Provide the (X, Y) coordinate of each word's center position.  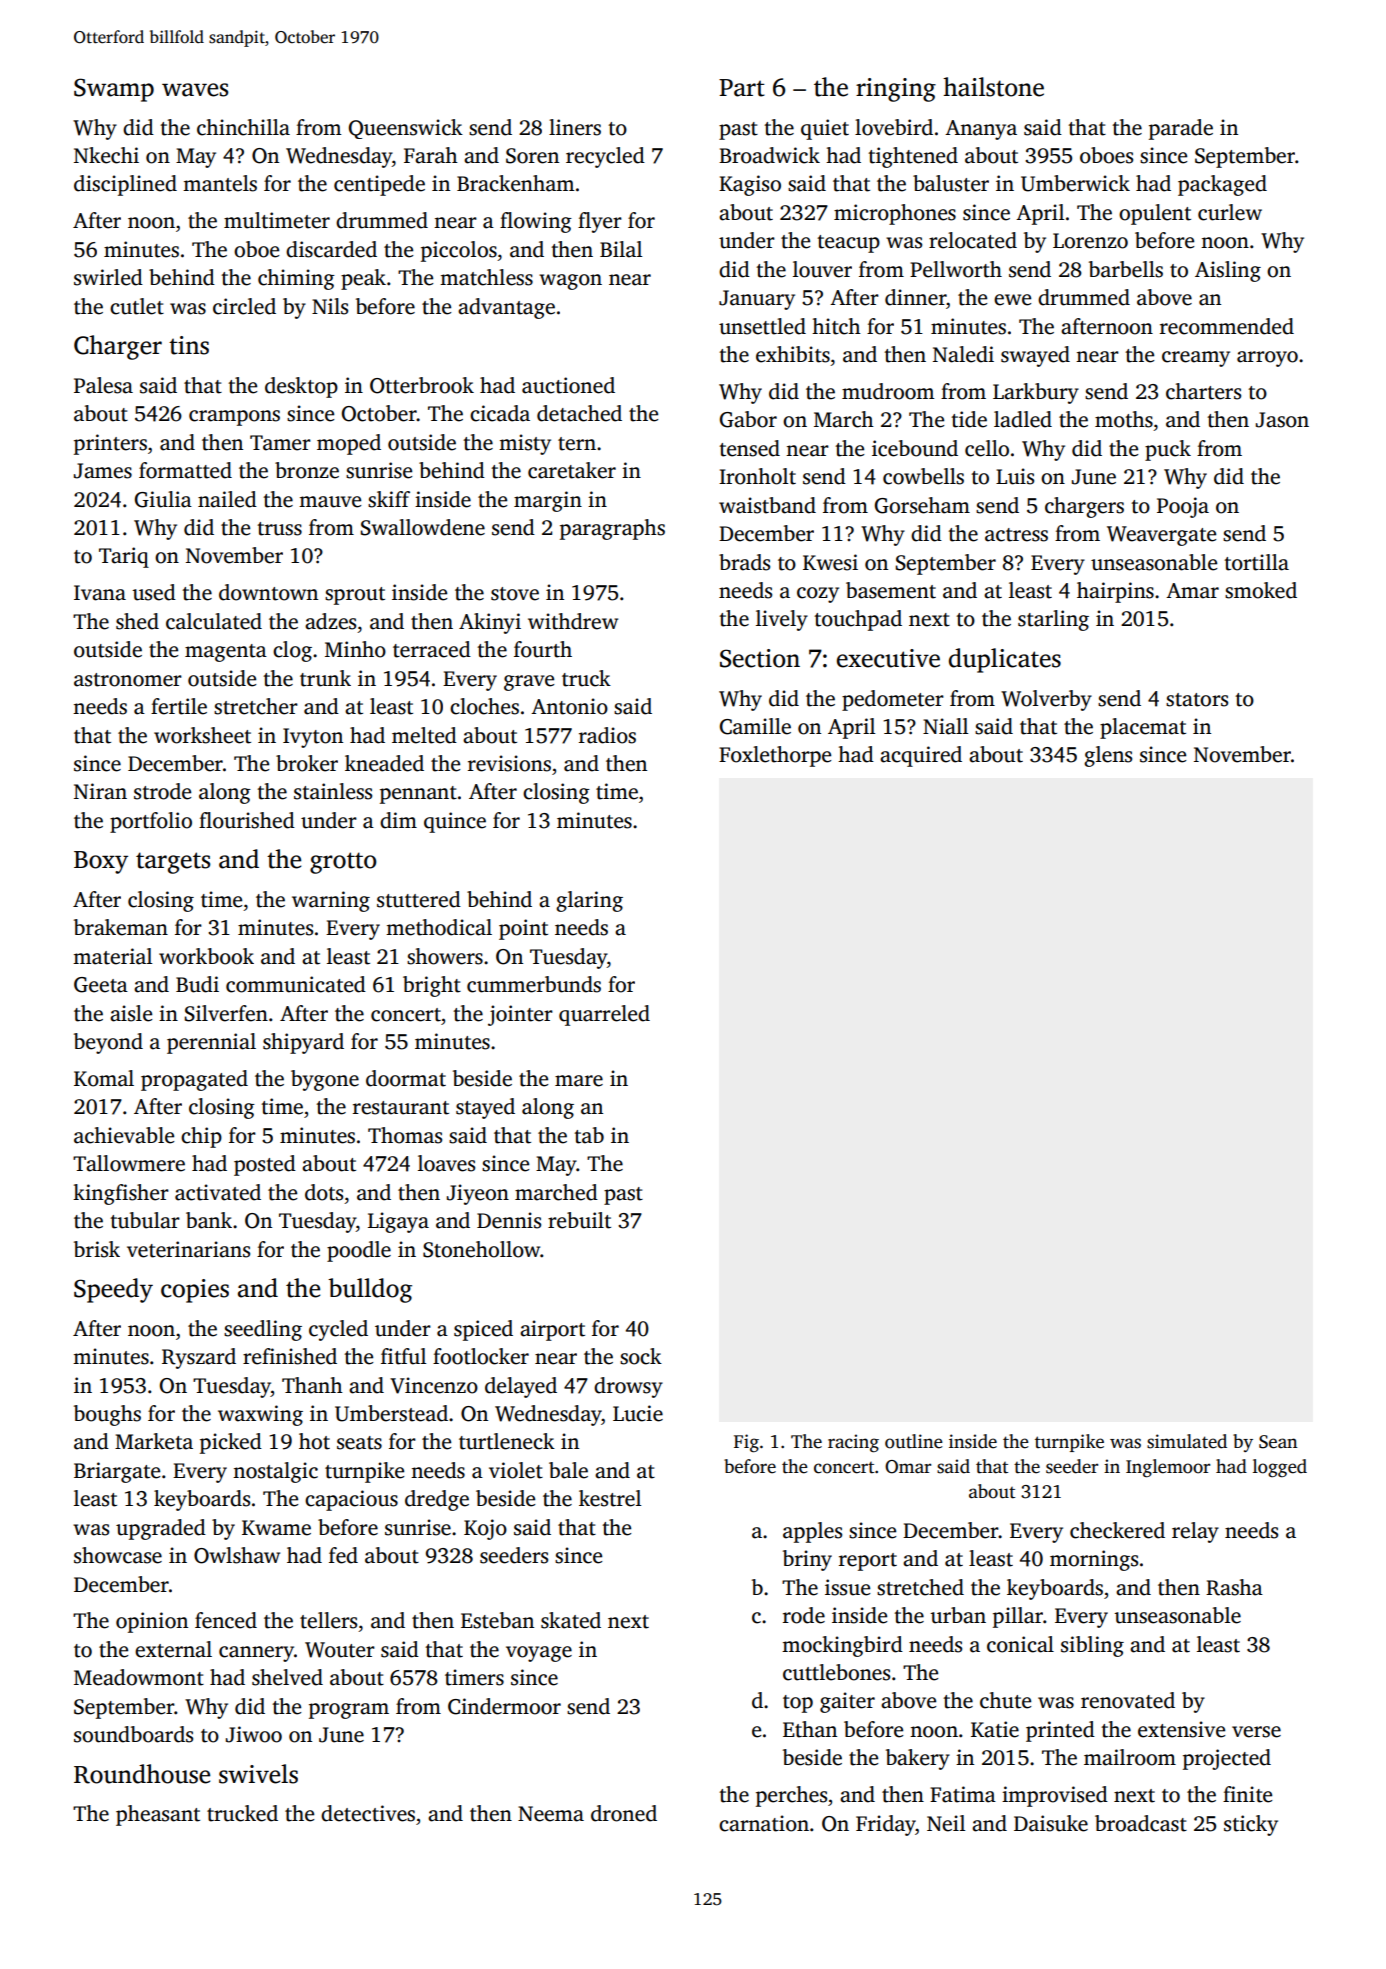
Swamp (114, 90)
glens (1108, 756)
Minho (355, 649)
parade (1181, 129)
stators (1197, 700)
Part (742, 88)
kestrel (610, 1498)
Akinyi (490, 623)
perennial (211, 1043)
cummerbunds (534, 984)
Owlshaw (237, 1555)
